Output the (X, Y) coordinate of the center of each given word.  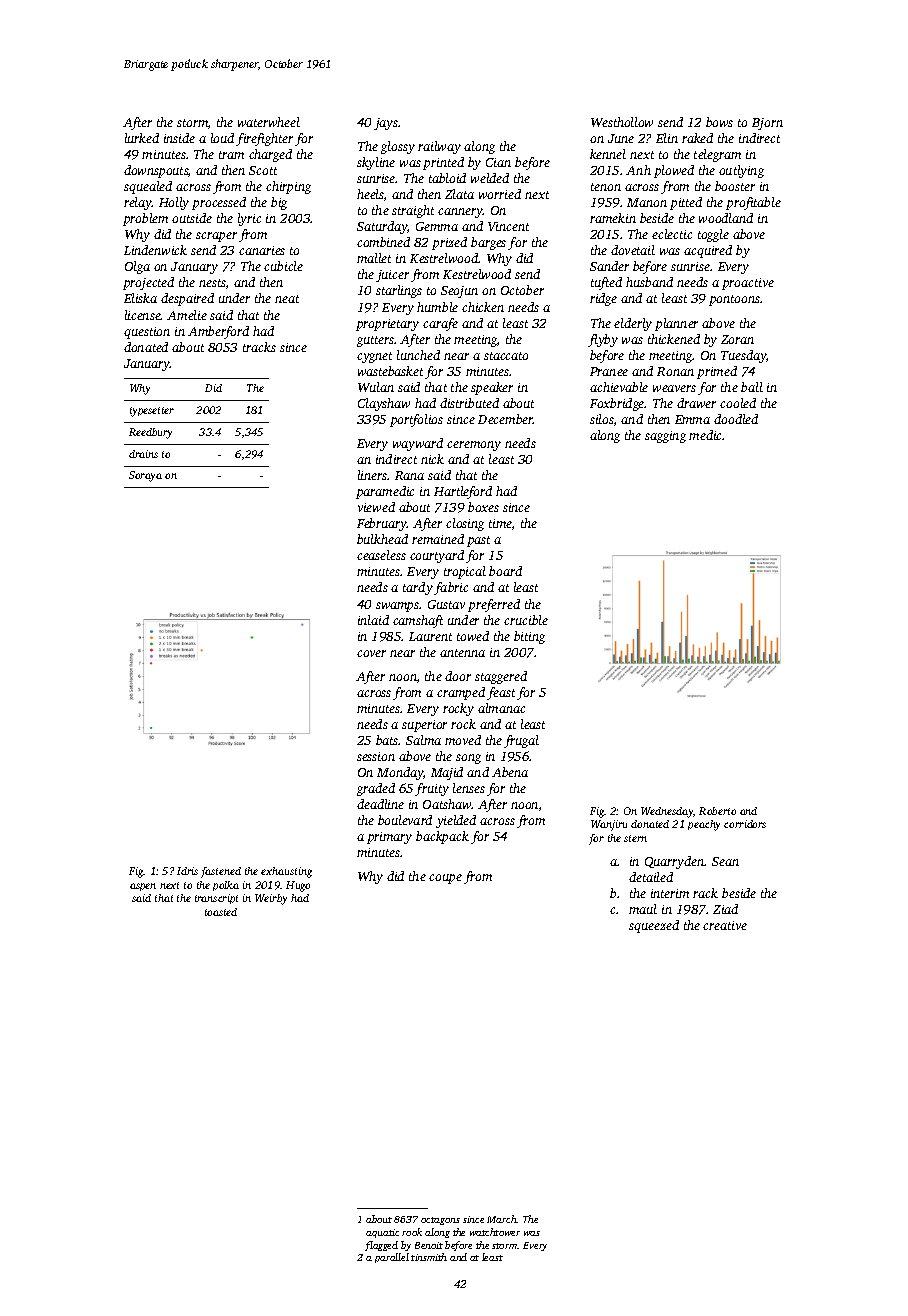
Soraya (145, 476)
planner (676, 324)
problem (145, 219)
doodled (736, 419)
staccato (506, 356)
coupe (445, 879)
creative (725, 925)
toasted (221, 912)
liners (372, 475)
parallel (392, 1258)
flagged (381, 1246)
